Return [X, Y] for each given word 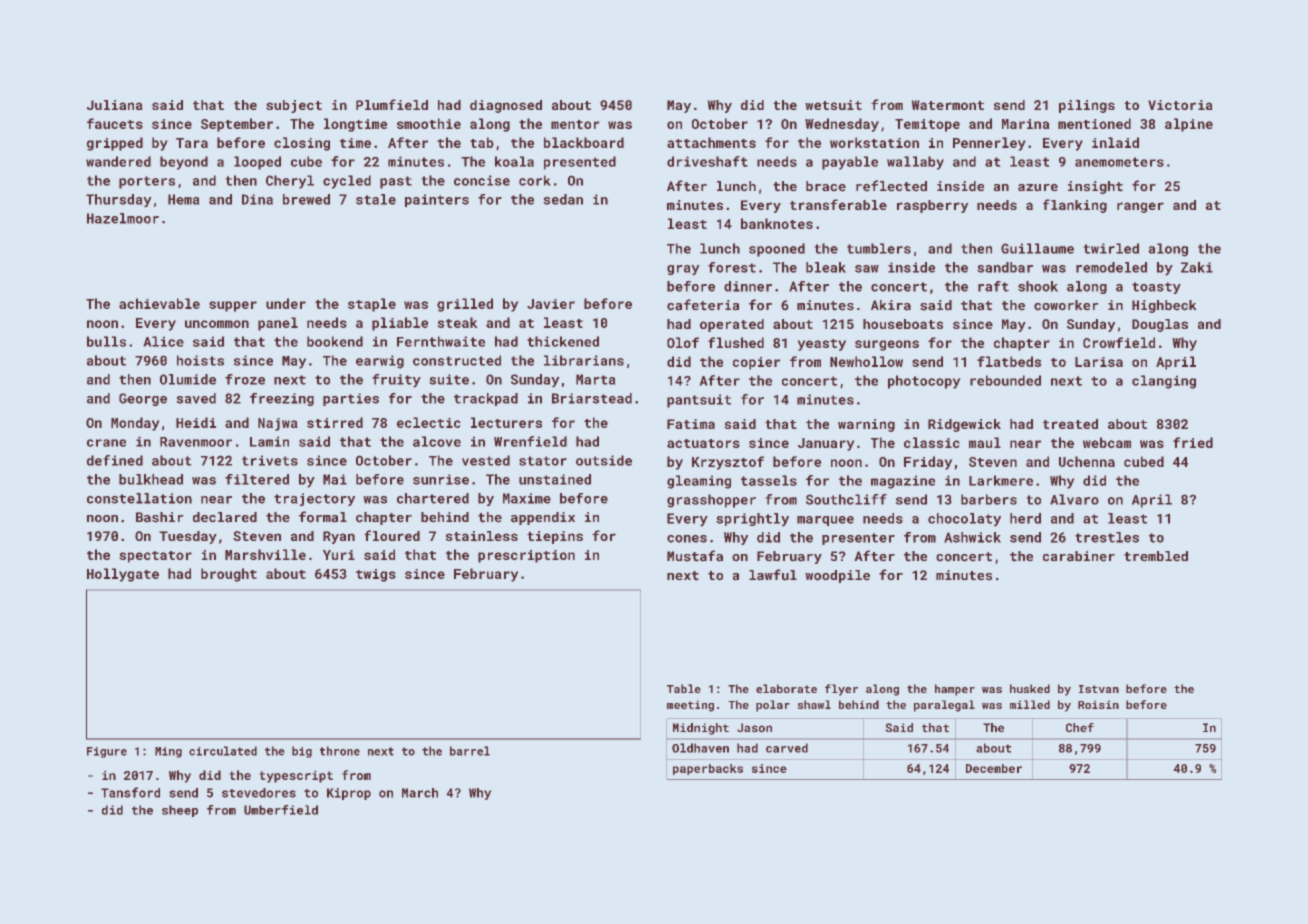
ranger [1140, 207]
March [420, 793]
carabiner [1079, 556]
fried [1193, 442]
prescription [526, 556]
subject [294, 106]
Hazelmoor [123, 218]
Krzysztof [728, 463]
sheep [180, 811]
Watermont [947, 105]
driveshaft [707, 161]
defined [115, 460]
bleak [826, 267]
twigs [376, 575]
